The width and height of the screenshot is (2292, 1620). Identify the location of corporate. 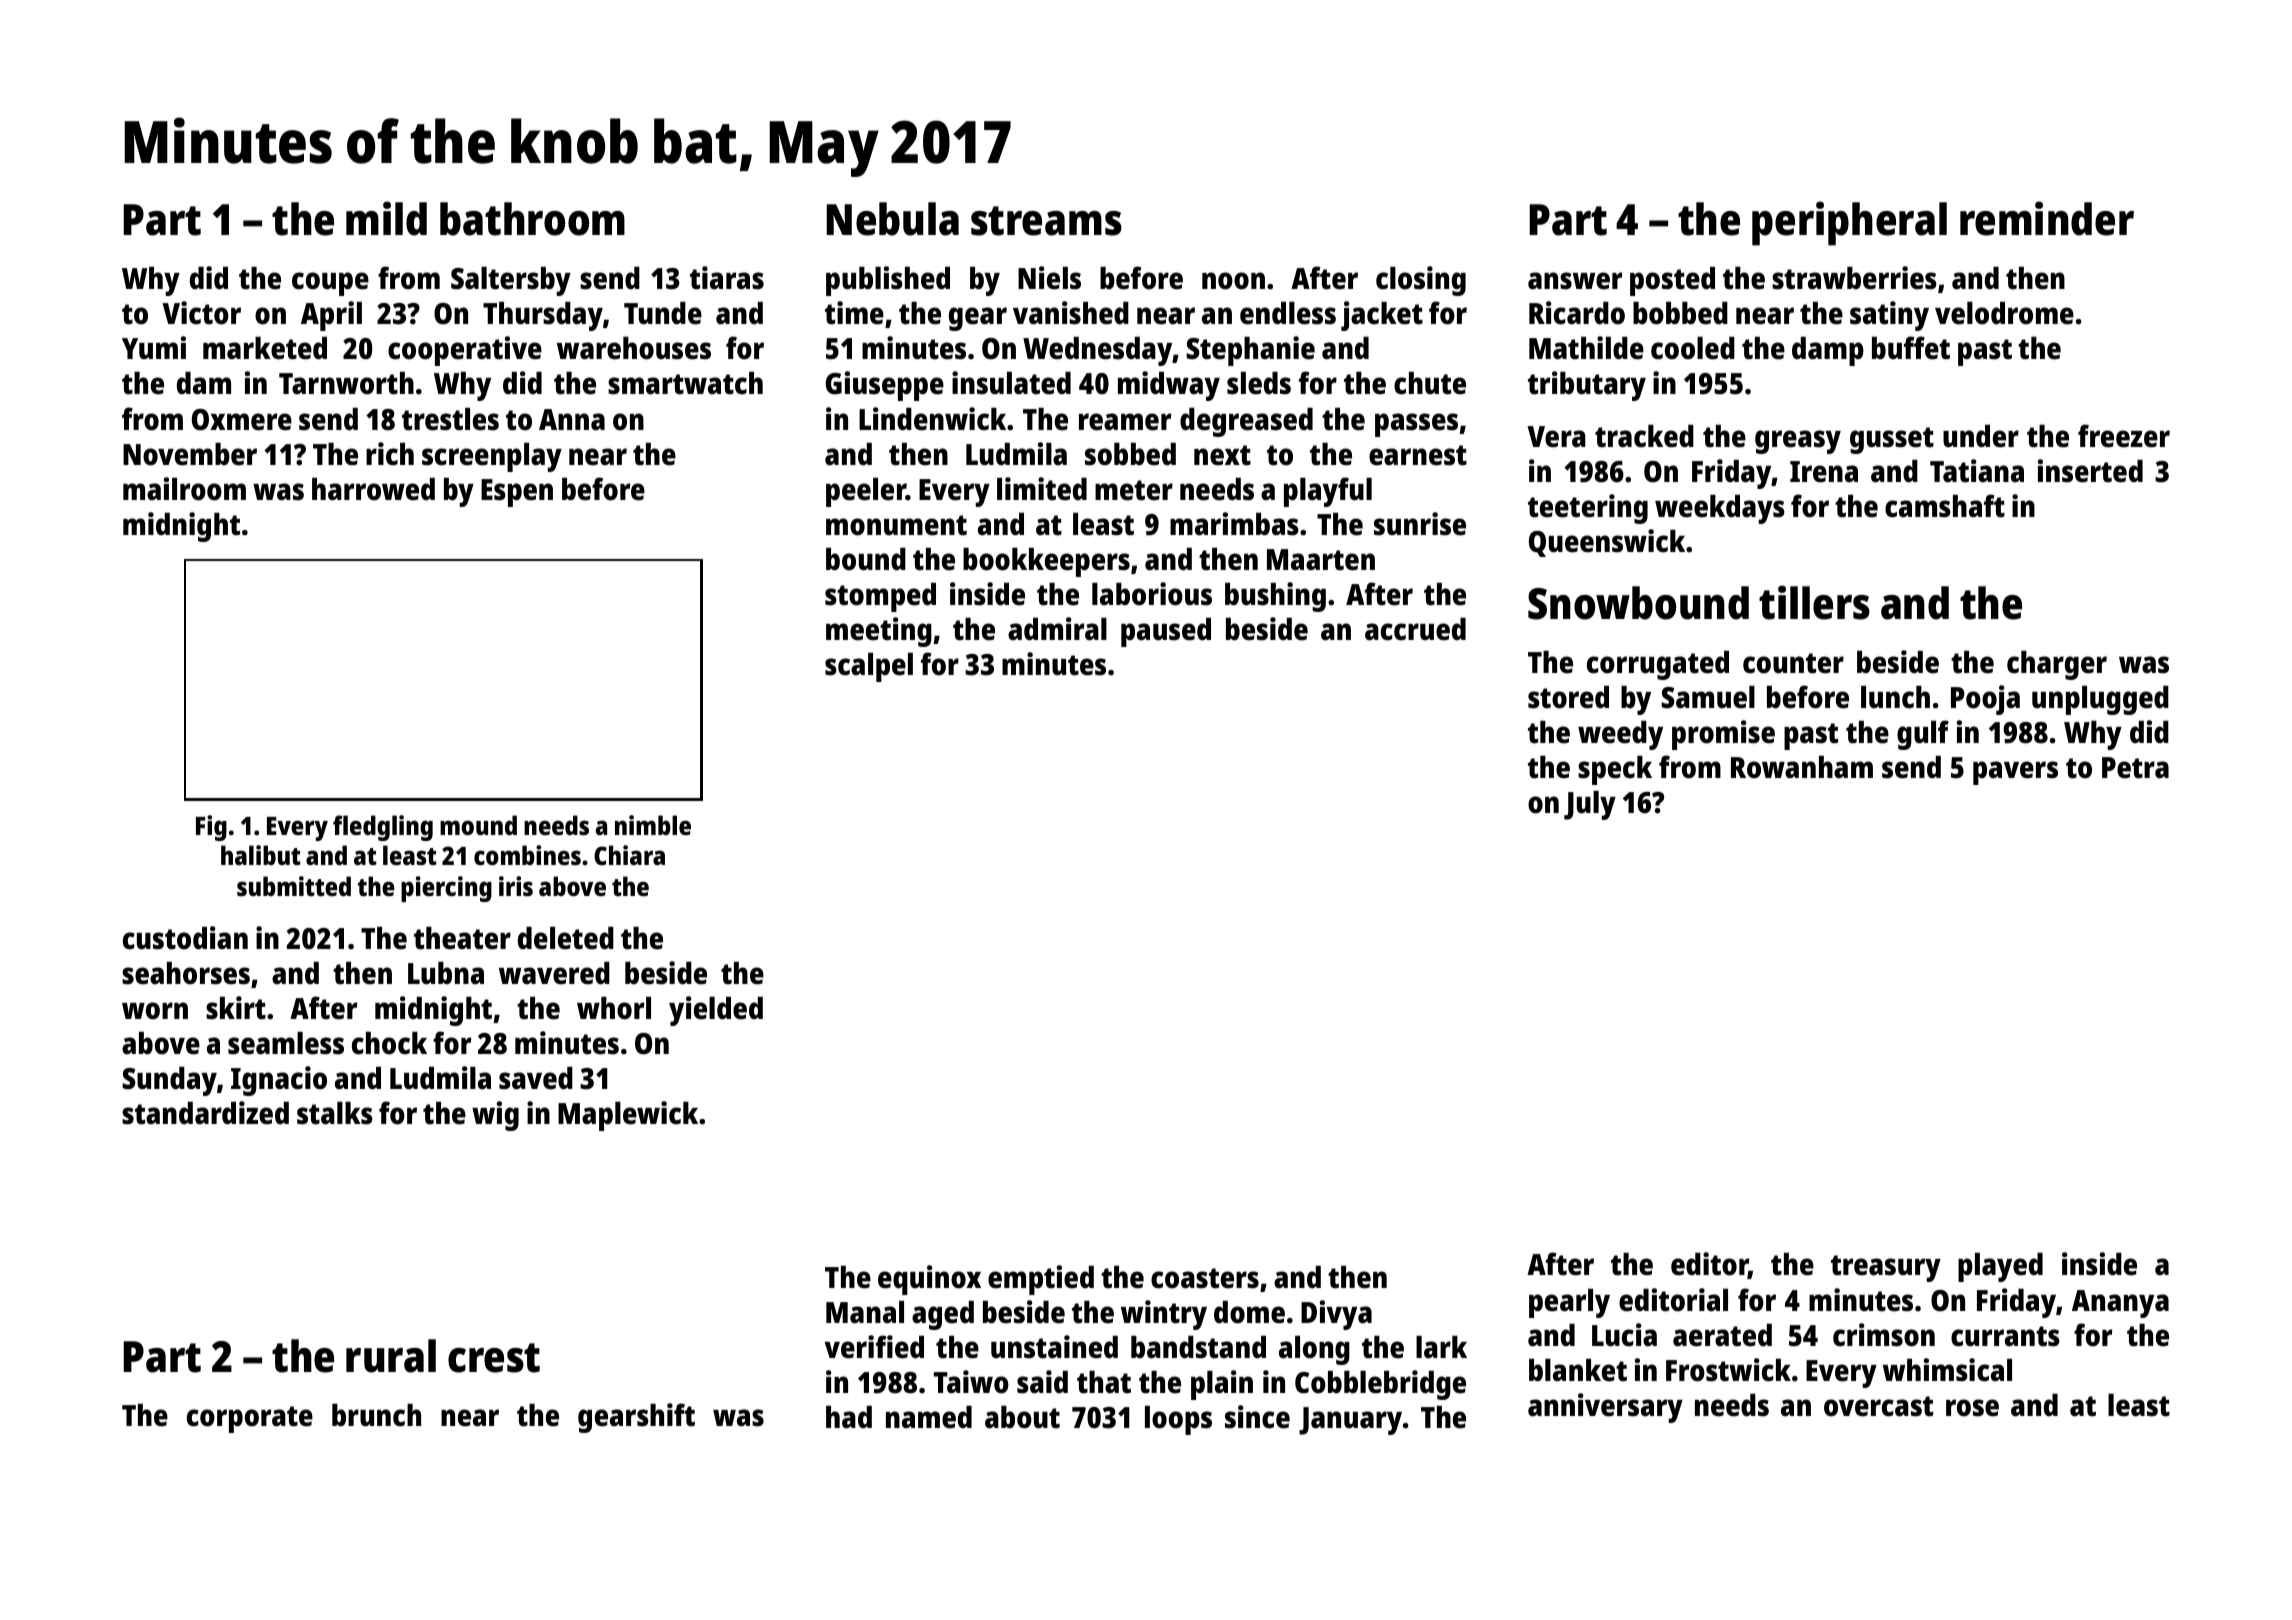
(250, 1419).
